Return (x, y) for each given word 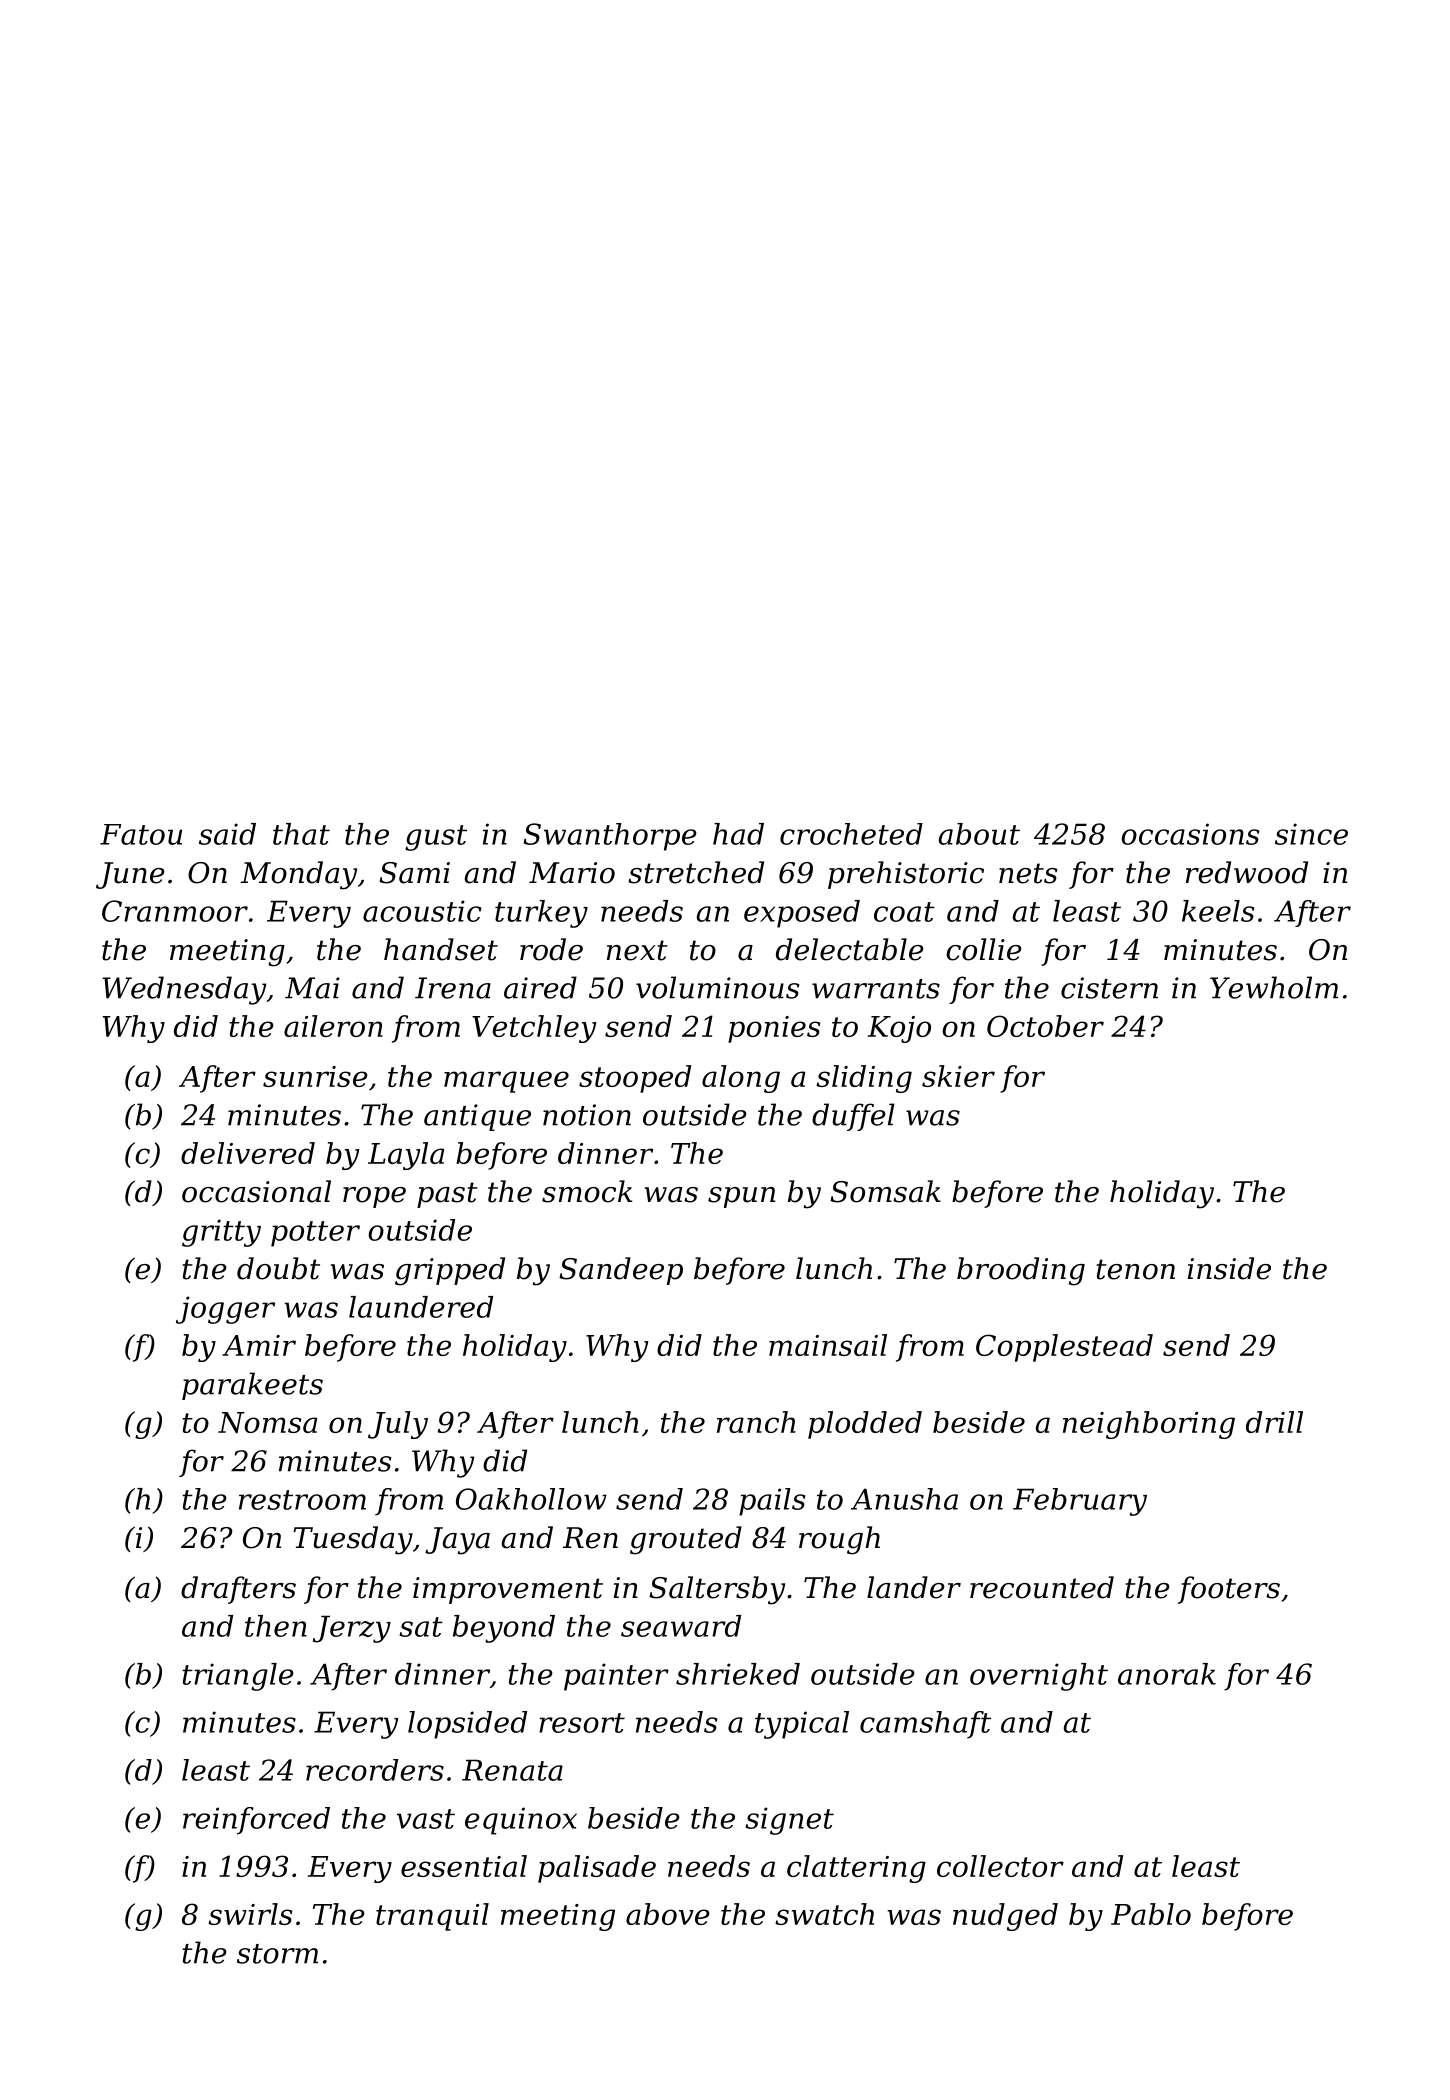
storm (277, 1954)
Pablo (1151, 1914)
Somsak (885, 1191)
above (668, 1914)
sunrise (315, 1076)
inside (1229, 1268)
